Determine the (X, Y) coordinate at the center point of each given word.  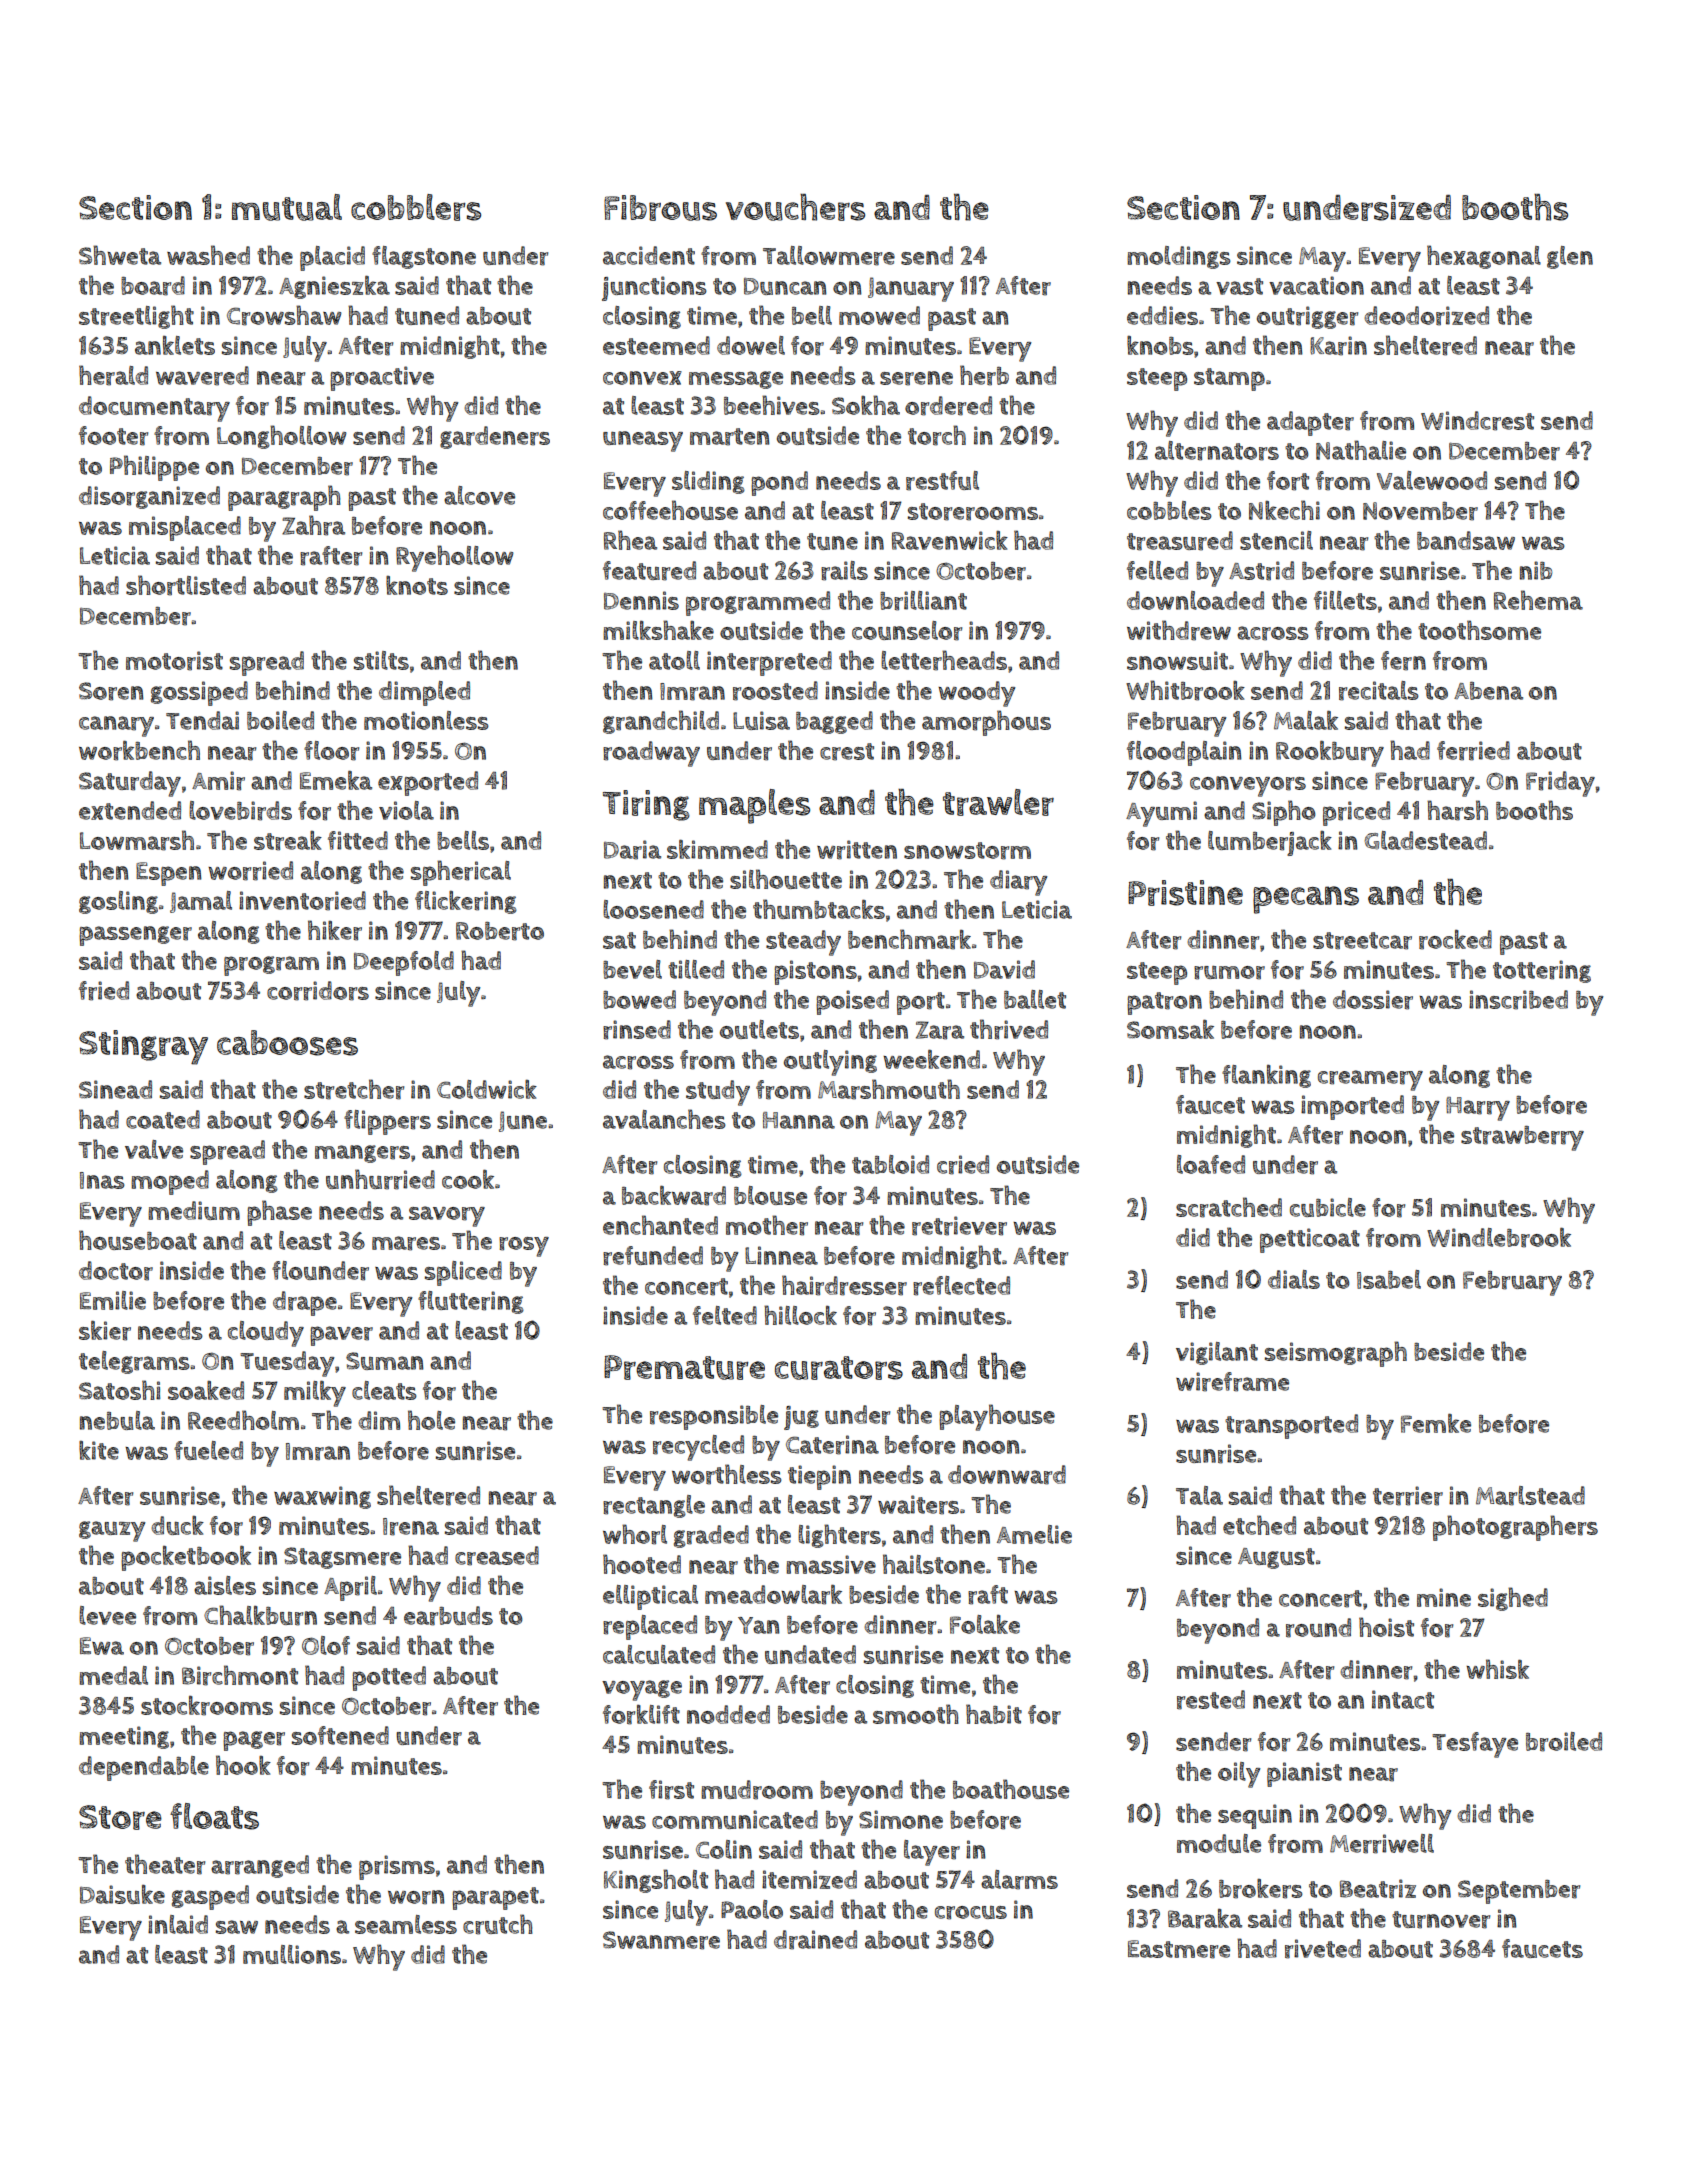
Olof (326, 1645)
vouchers (795, 207)
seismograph (1336, 1354)
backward (674, 1196)
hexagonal (1484, 257)
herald (113, 375)
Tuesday (287, 1364)
